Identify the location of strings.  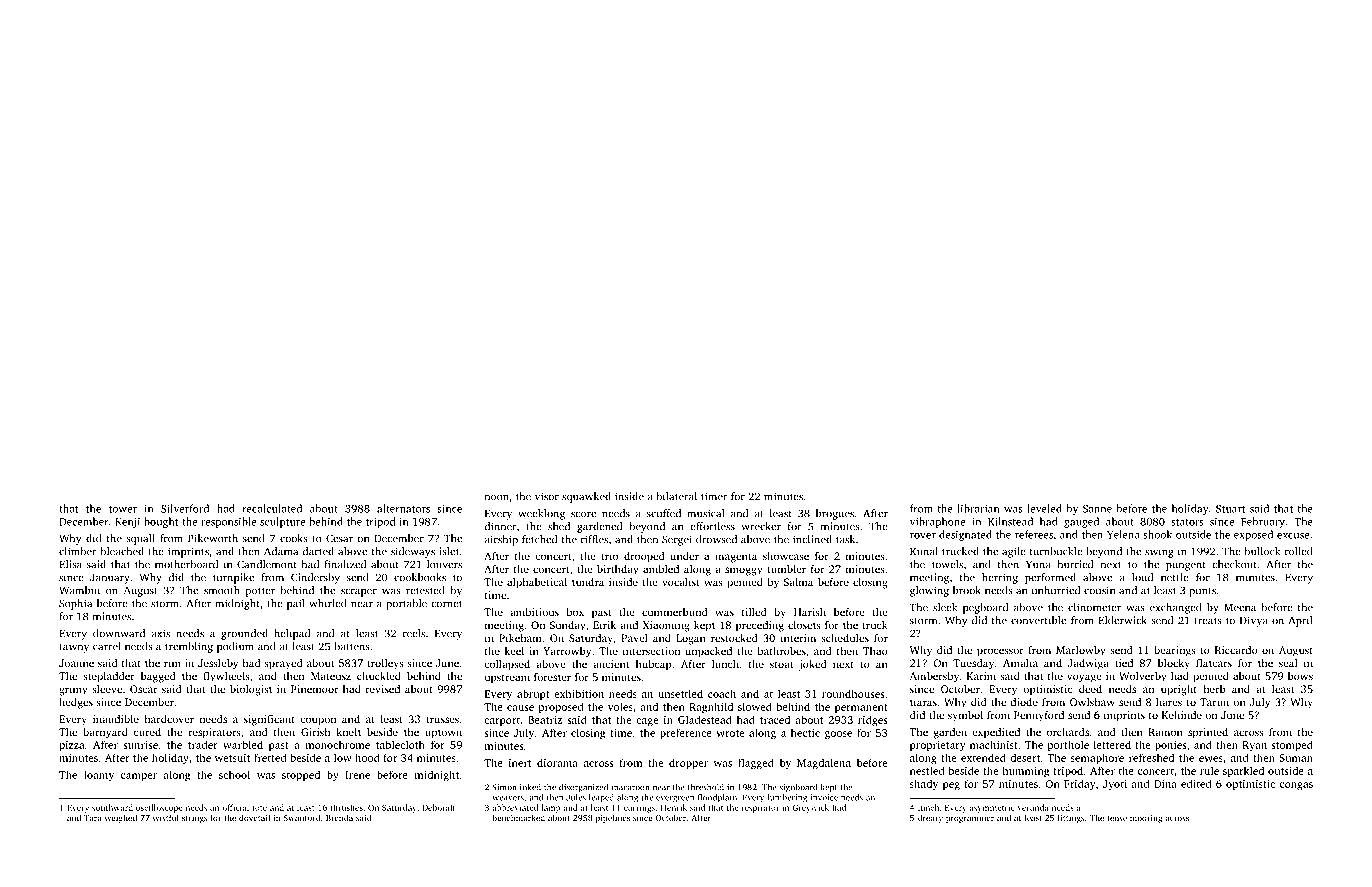
(194, 819).
